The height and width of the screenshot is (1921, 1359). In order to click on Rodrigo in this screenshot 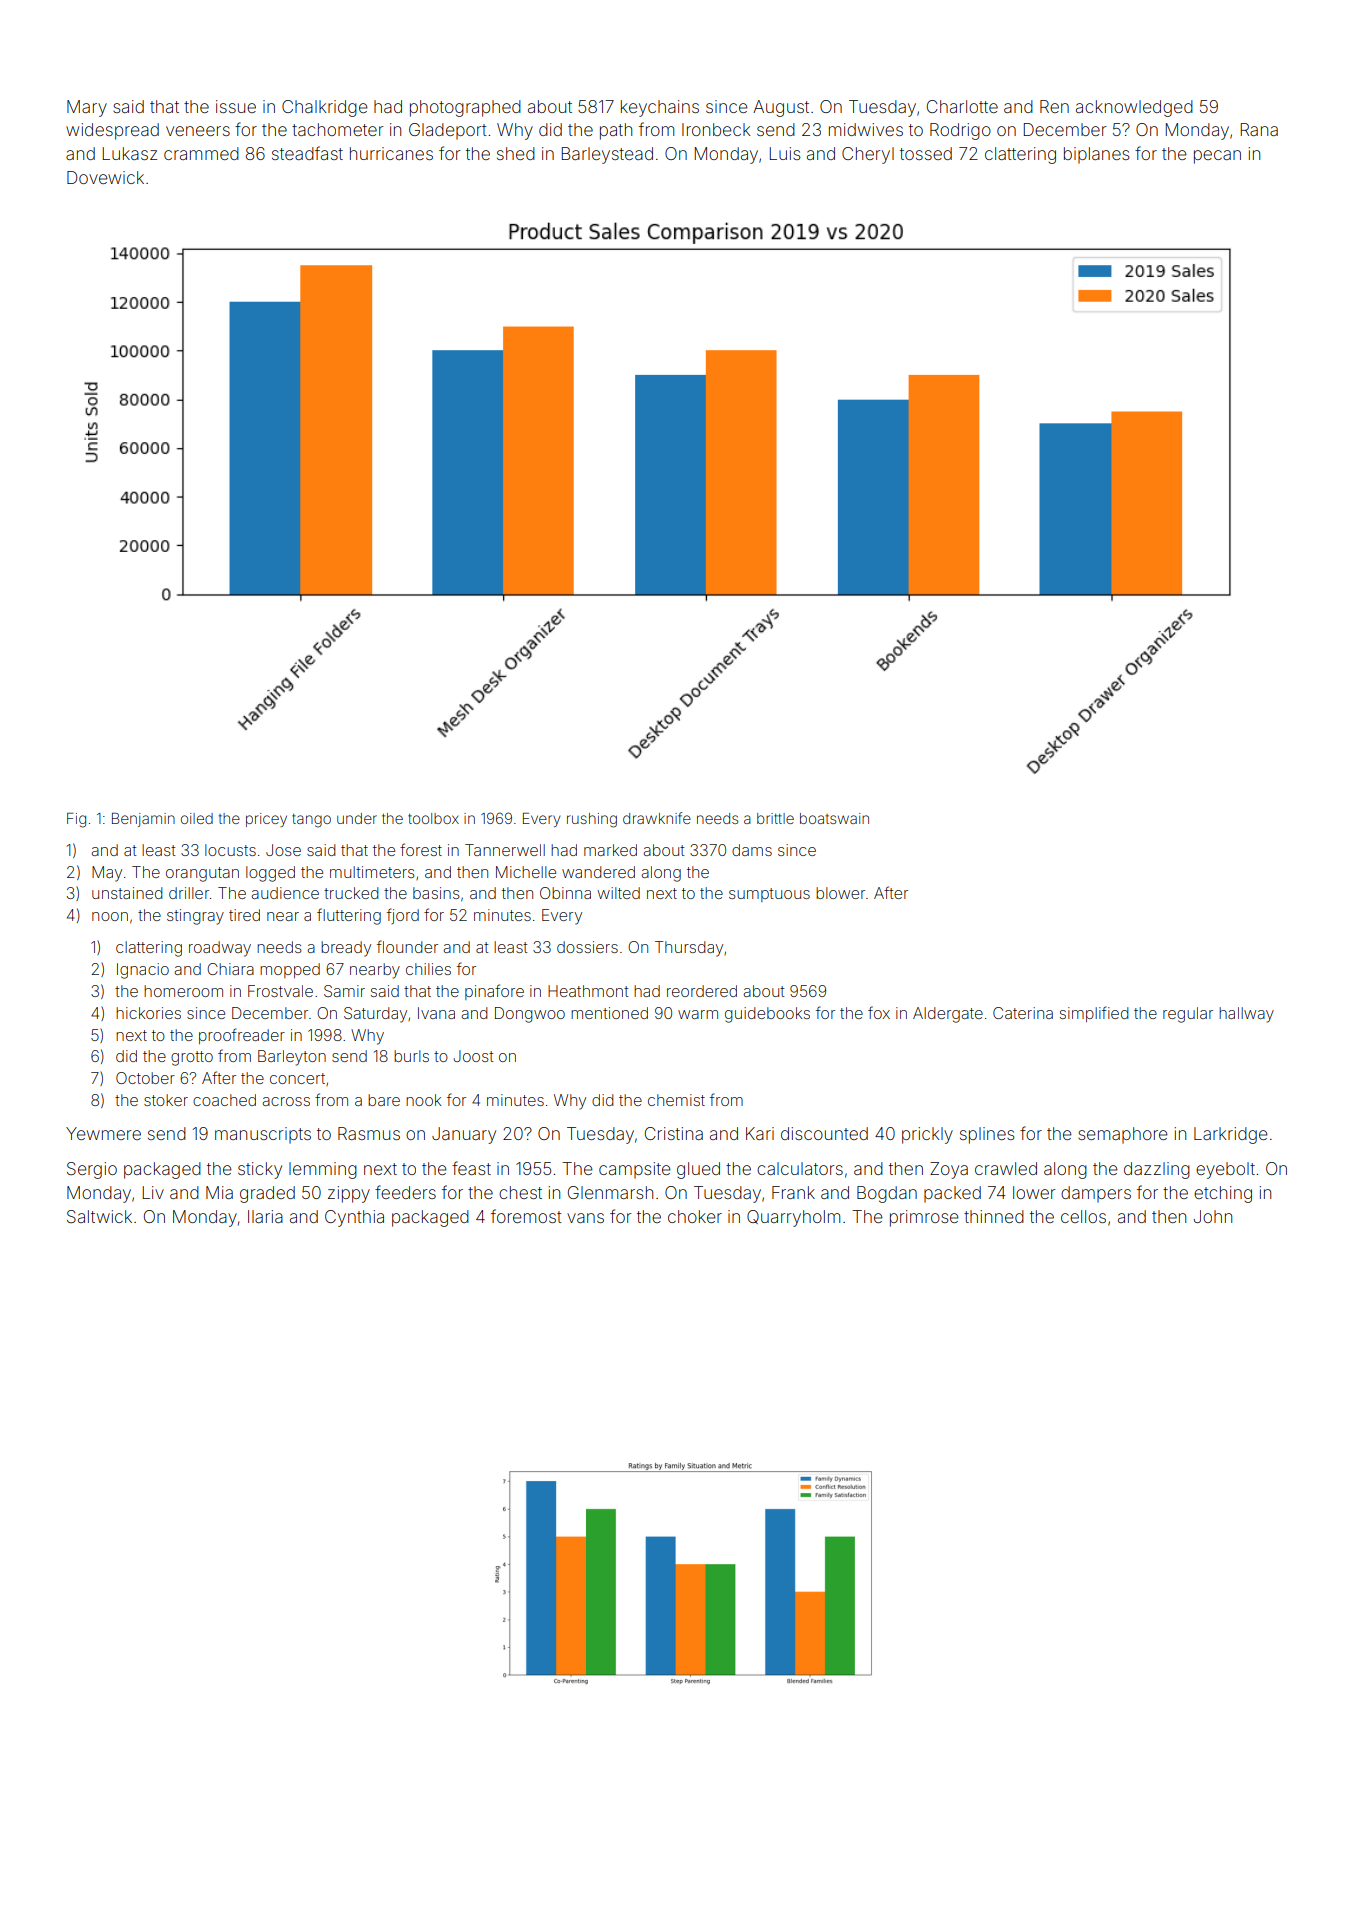, I will do `click(960, 131)`.
